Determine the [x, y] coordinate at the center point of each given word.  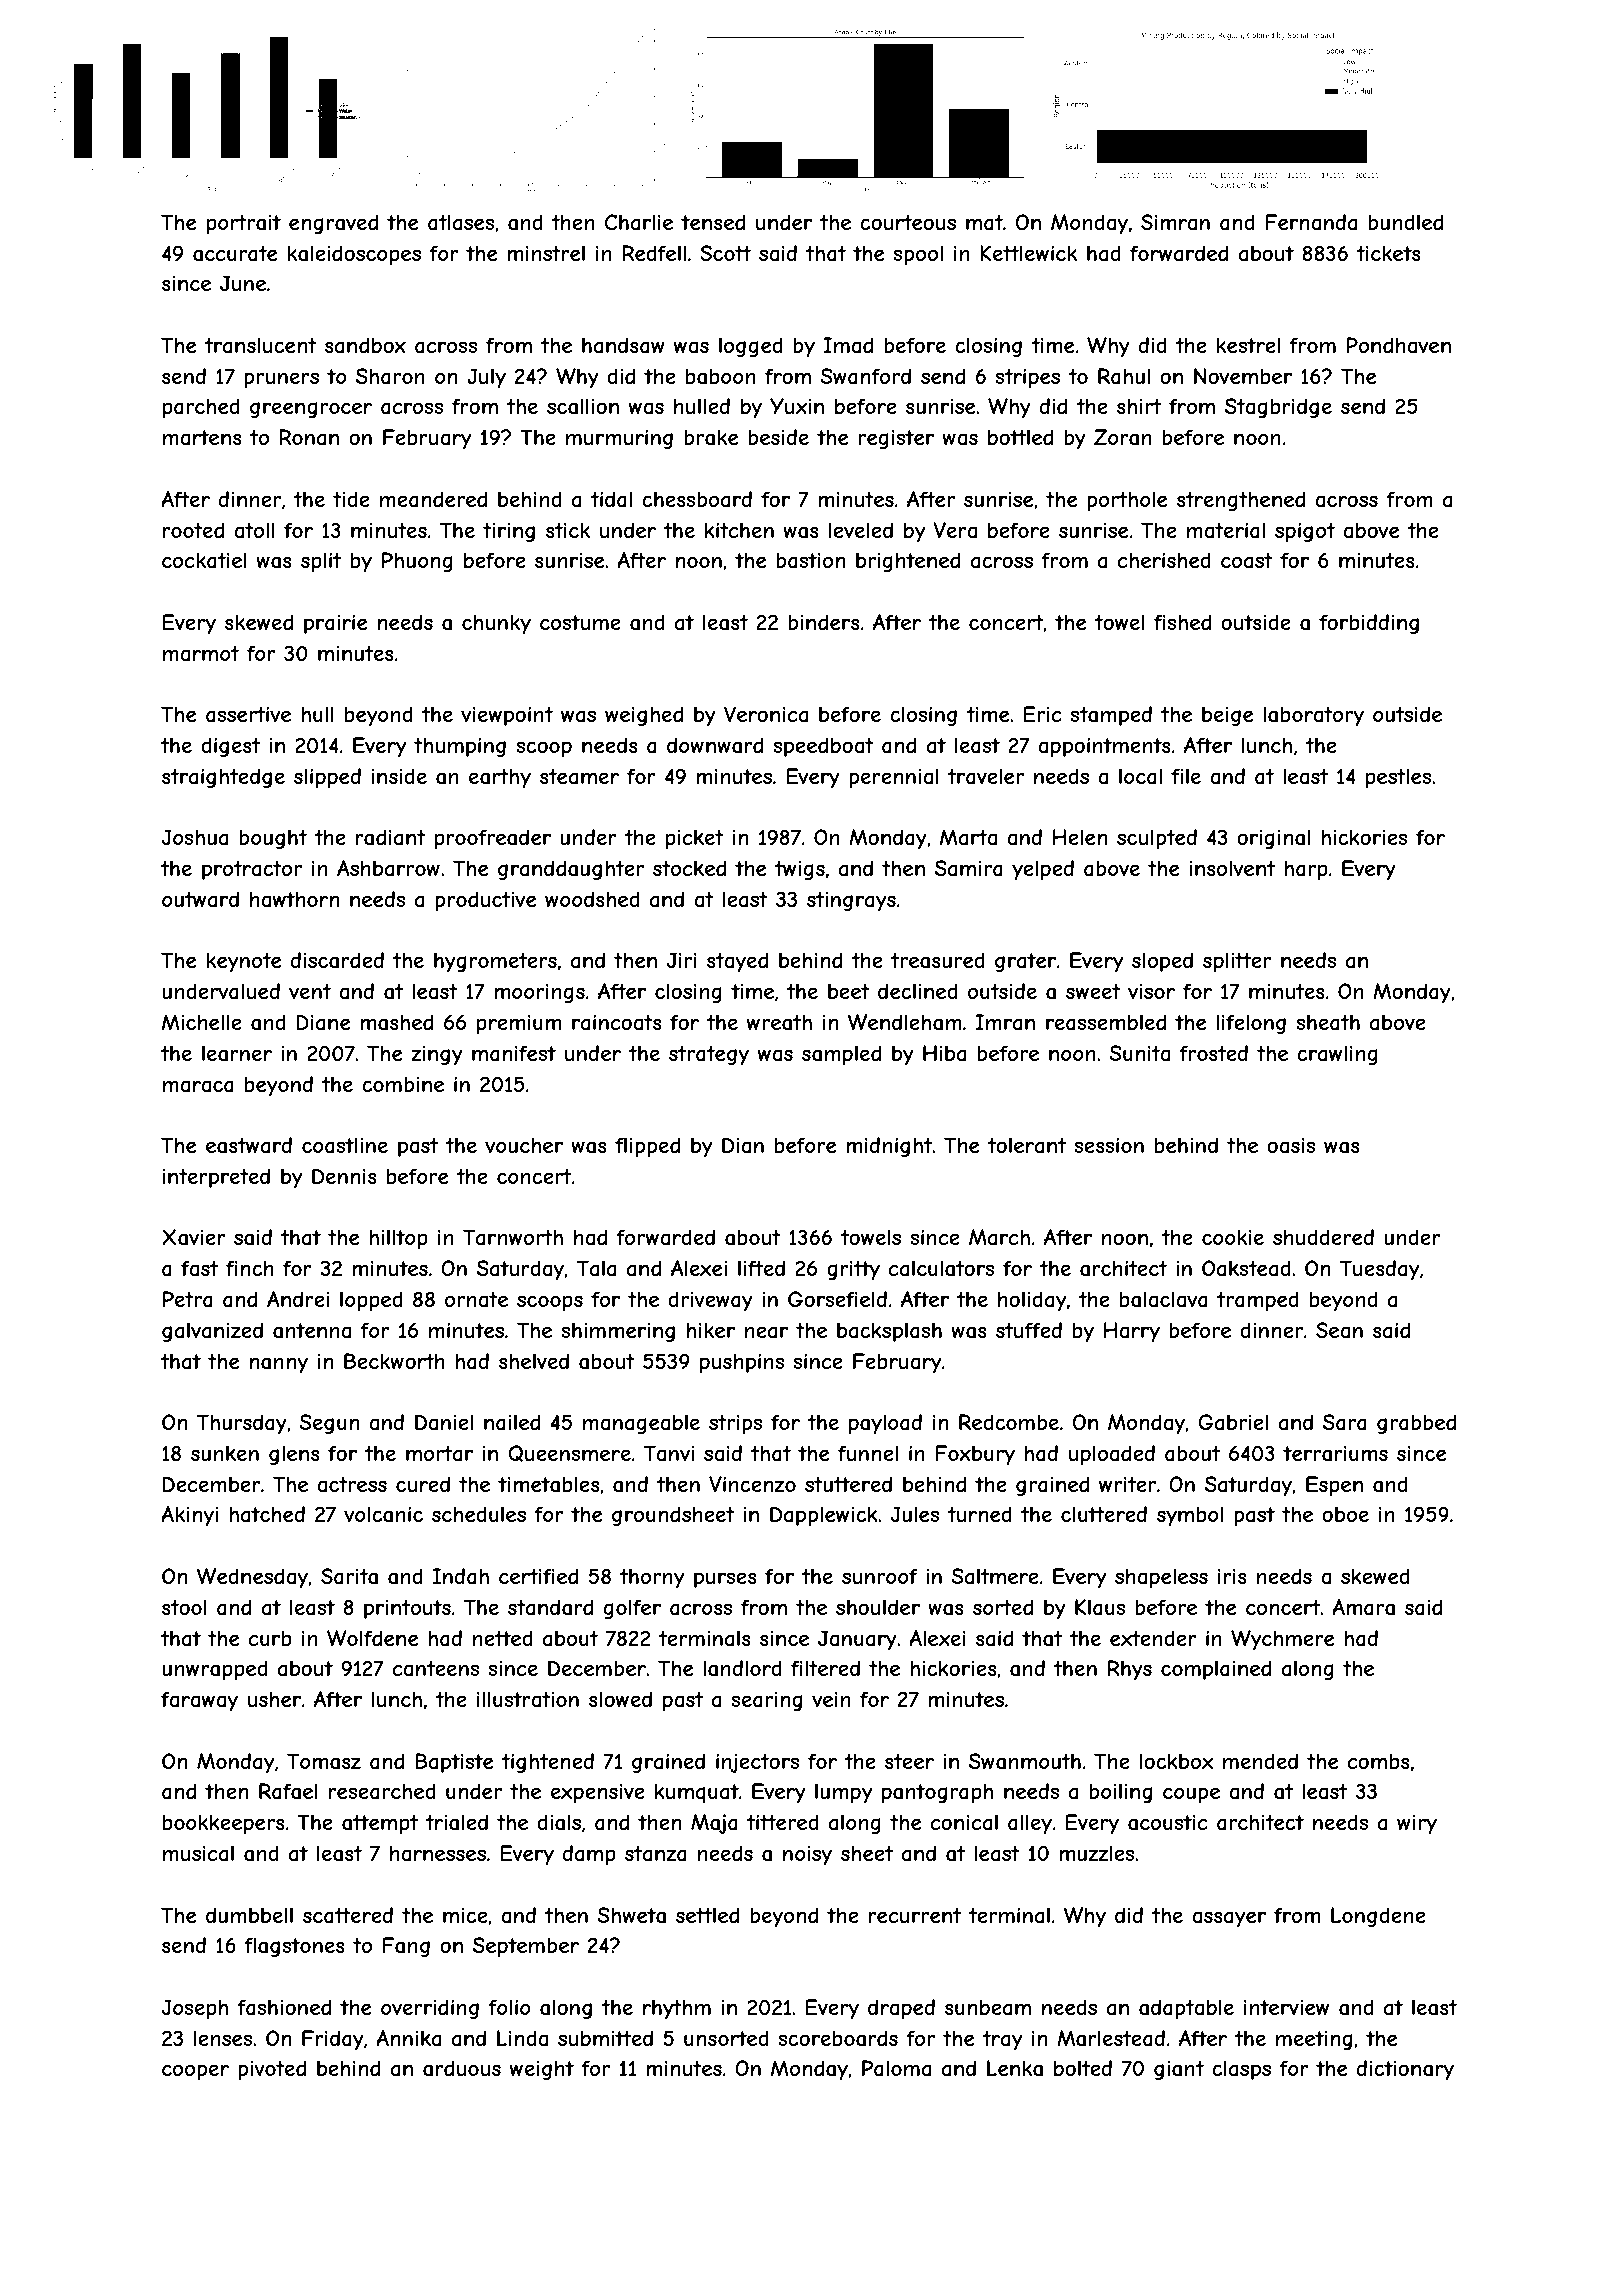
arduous [462, 2068]
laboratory [1314, 716]
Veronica [766, 714]
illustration [528, 1699]
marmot [201, 654]
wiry [1417, 1824]
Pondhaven [1398, 345]
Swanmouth [1025, 1761]
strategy [709, 1055]
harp [1306, 870]
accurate [235, 254]
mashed [396, 1022]
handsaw [623, 345]
